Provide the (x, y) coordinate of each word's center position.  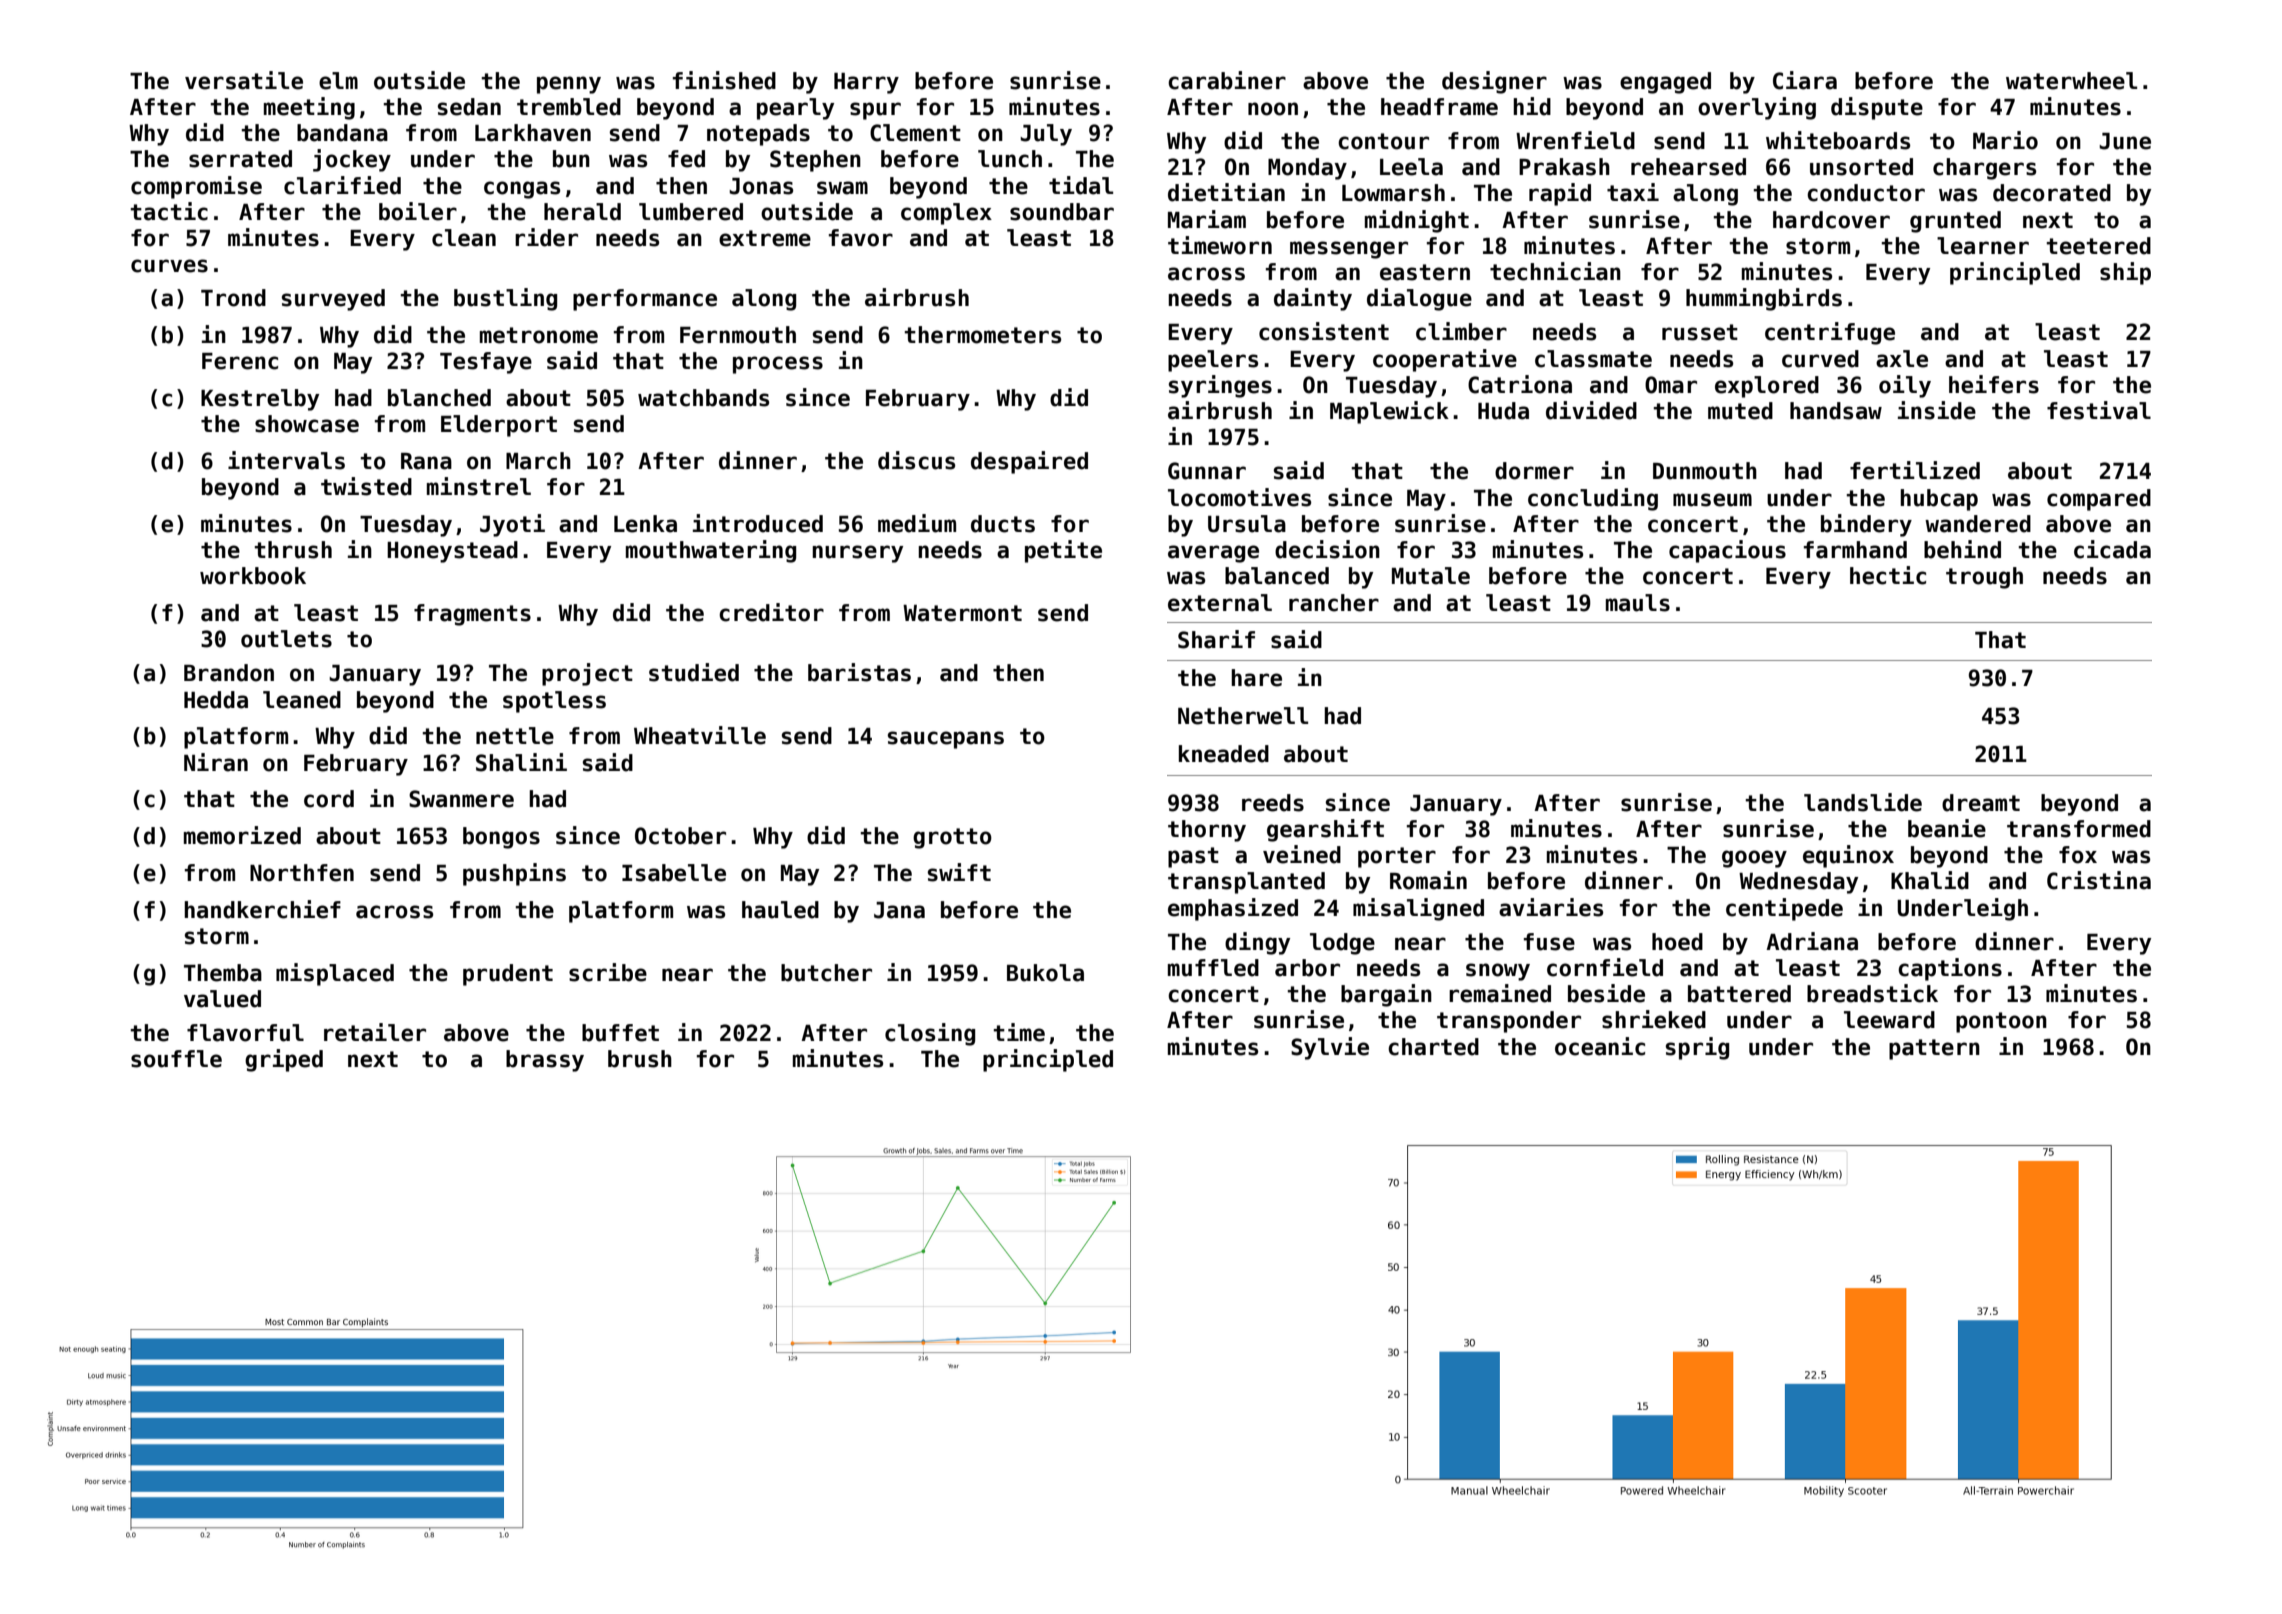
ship (2125, 273)
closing (930, 1034)
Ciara (1805, 80)
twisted (366, 486)
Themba (223, 973)
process (778, 365)
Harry (866, 83)
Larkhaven (533, 133)
